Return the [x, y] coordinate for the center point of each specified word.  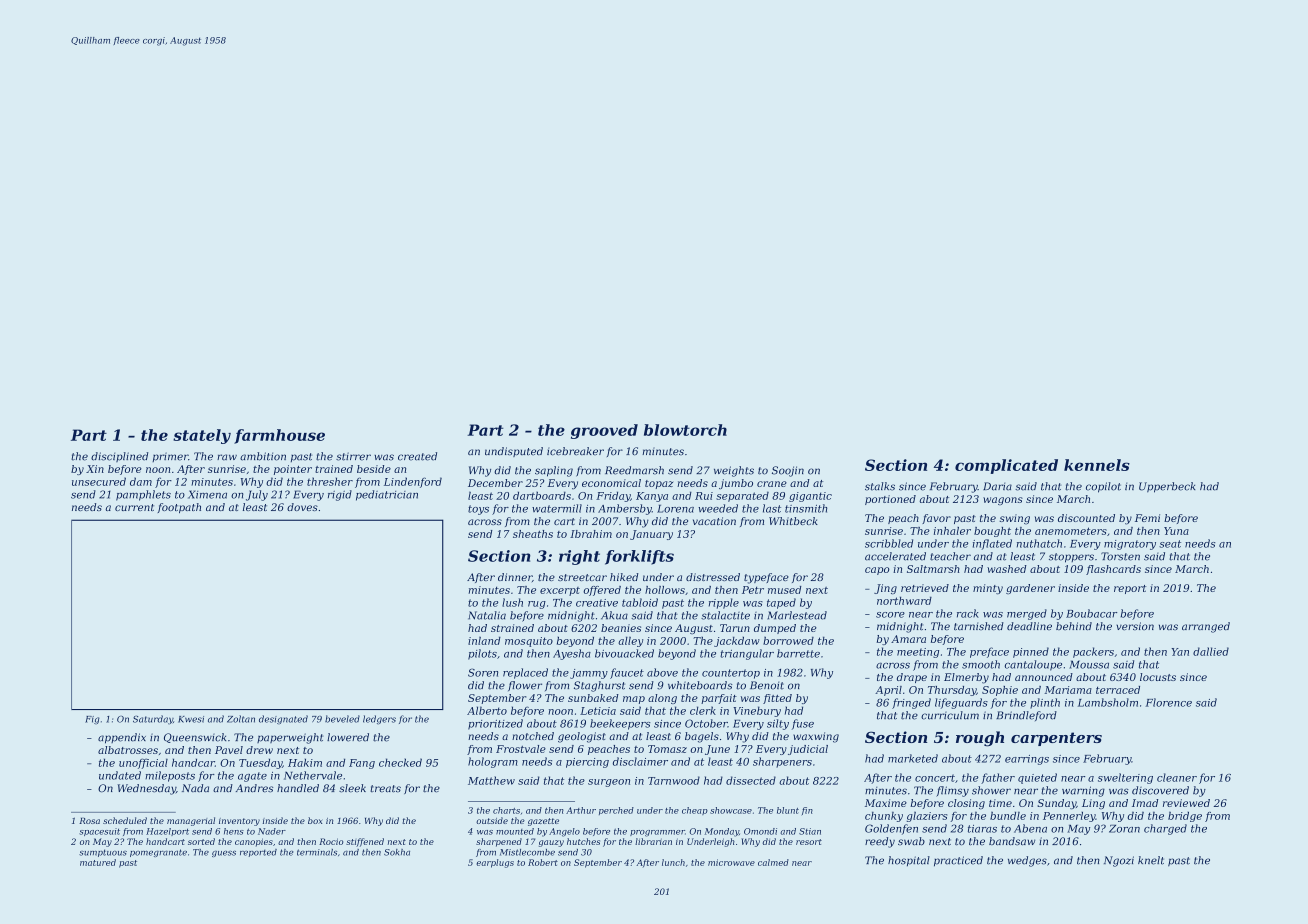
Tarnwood [674, 780]
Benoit [767, 685]
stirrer [353, 456]
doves [302, 507]
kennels [1097, 465]
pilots [482, 654]
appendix [122, 738]
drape [912, 678]
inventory [239, 822]
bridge [1185, 817]
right [579, 557]
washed [1007, 569]
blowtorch [685, 430]
